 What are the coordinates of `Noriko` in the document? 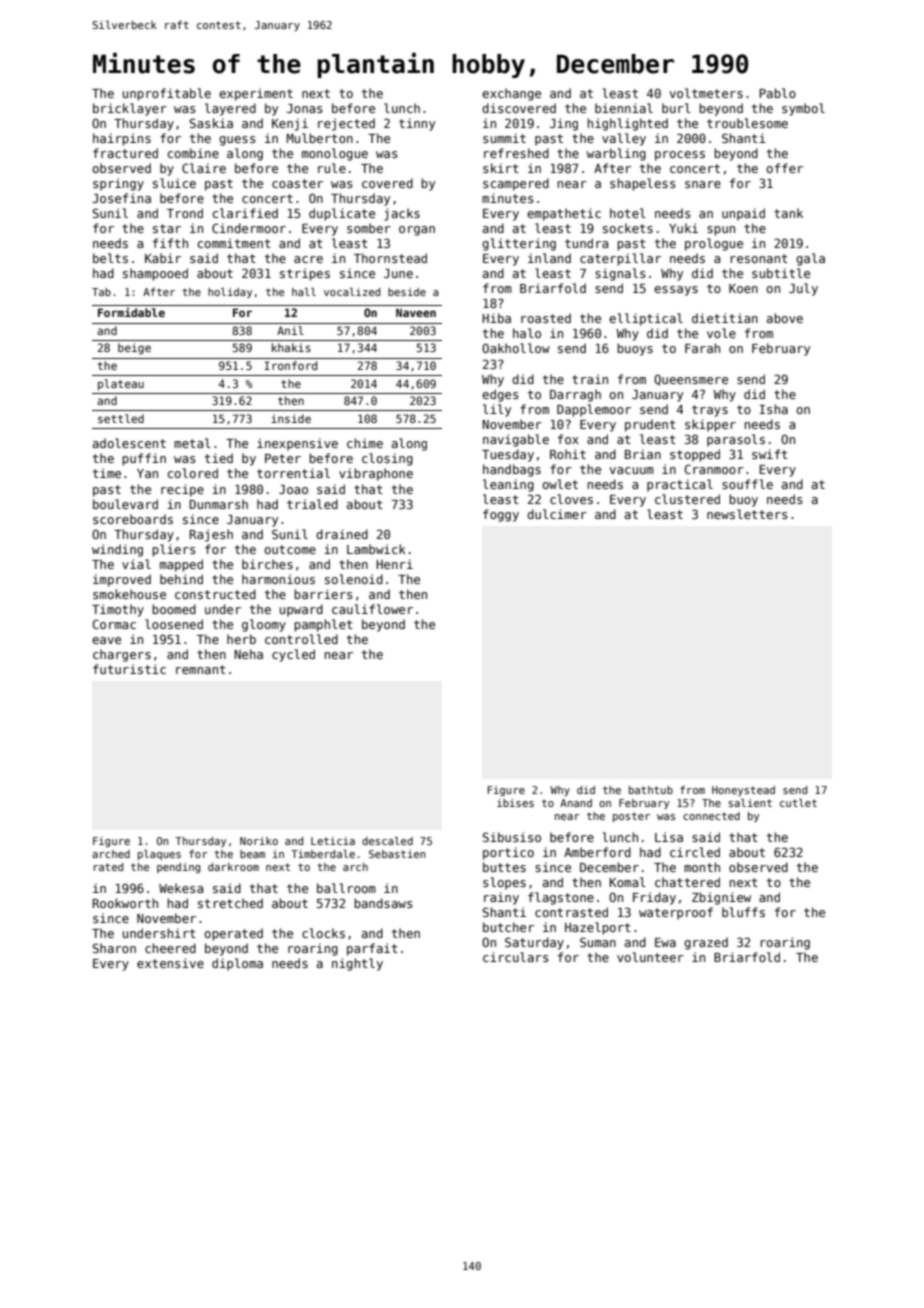 It's located at (259, 841).
